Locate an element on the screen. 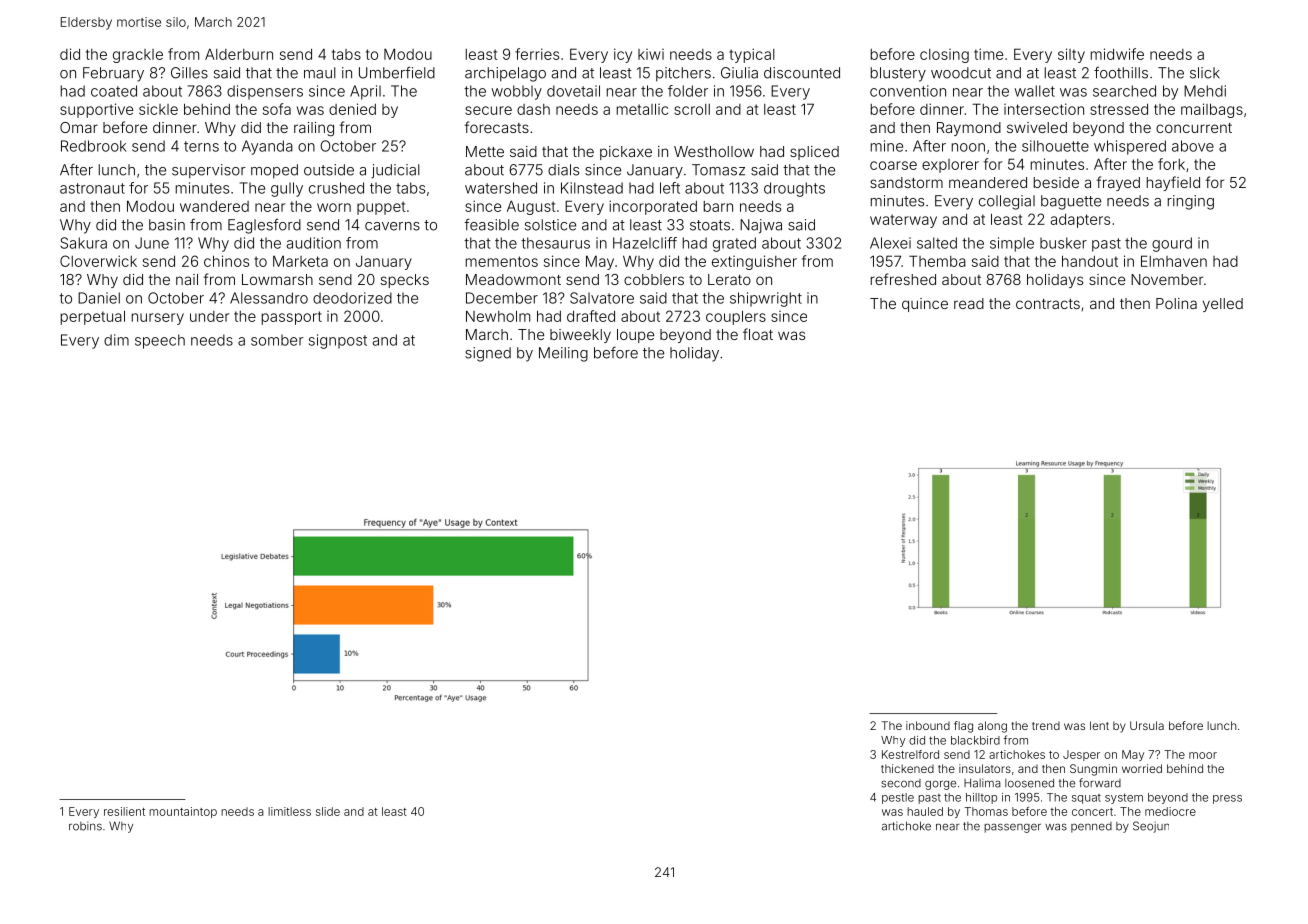  Meiling is located at coordinates (563, 354).
